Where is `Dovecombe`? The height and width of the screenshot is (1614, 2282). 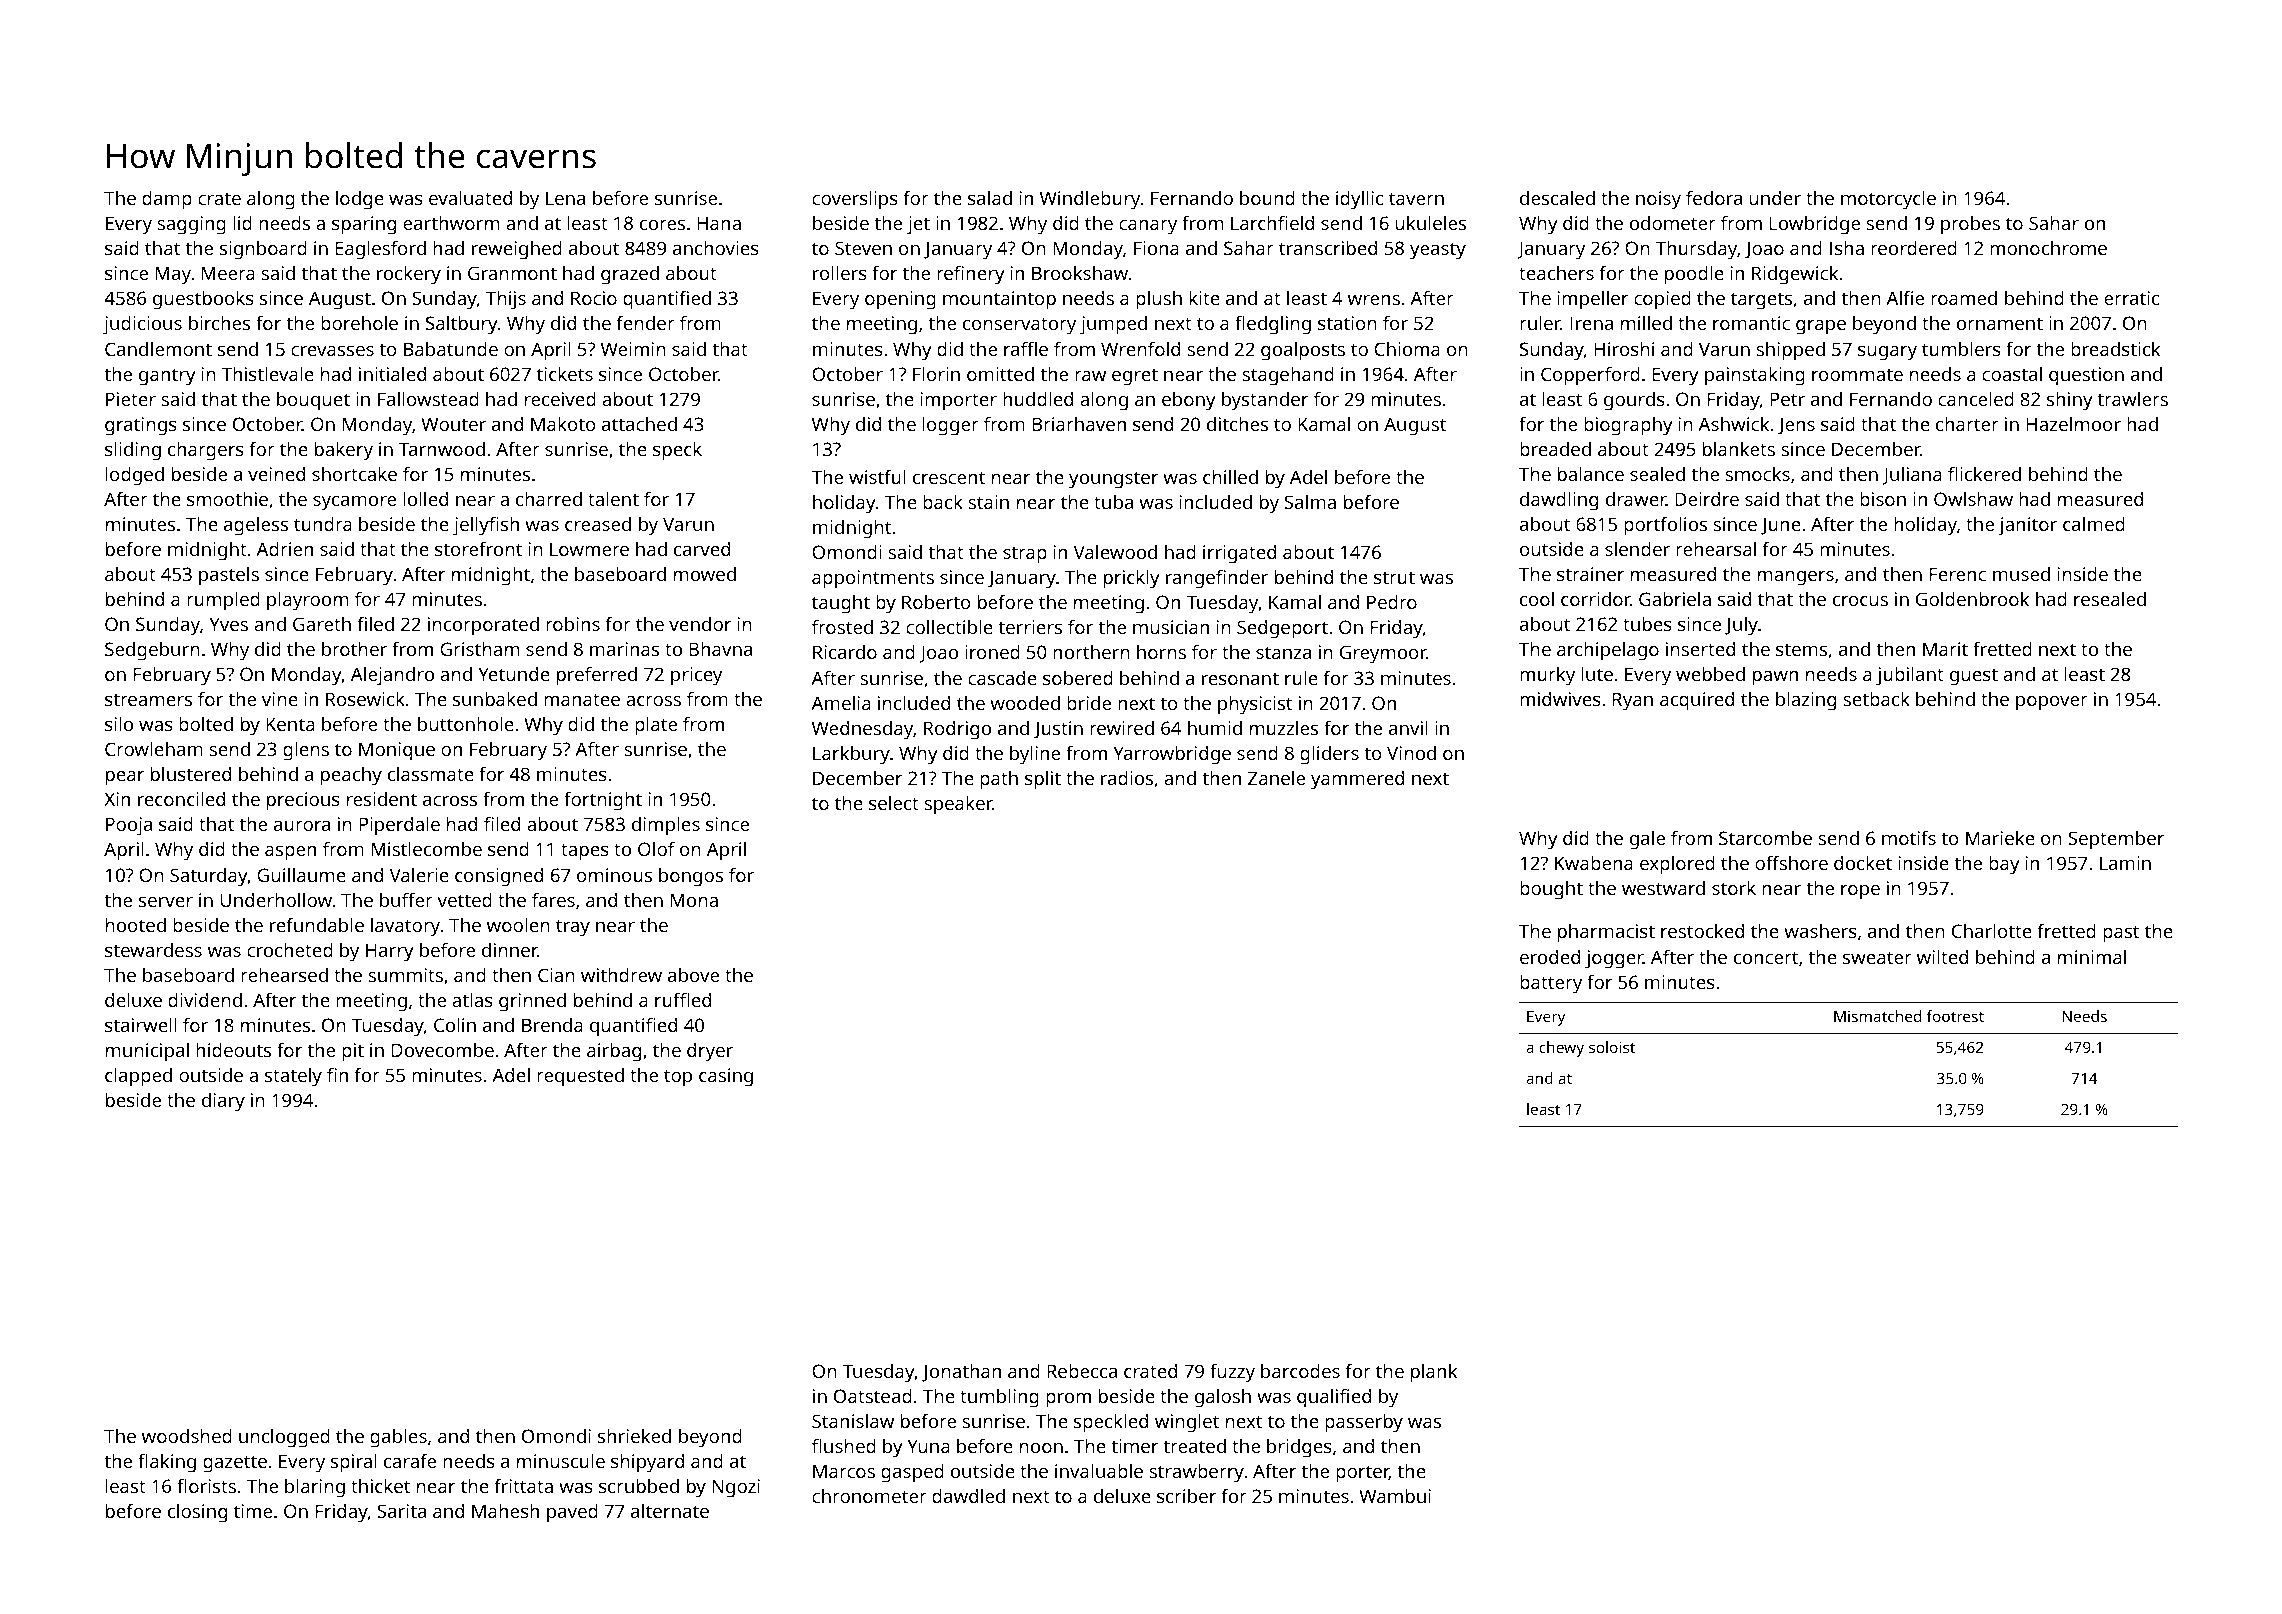 Dovecombe is located at coordinates (443, 1050).
